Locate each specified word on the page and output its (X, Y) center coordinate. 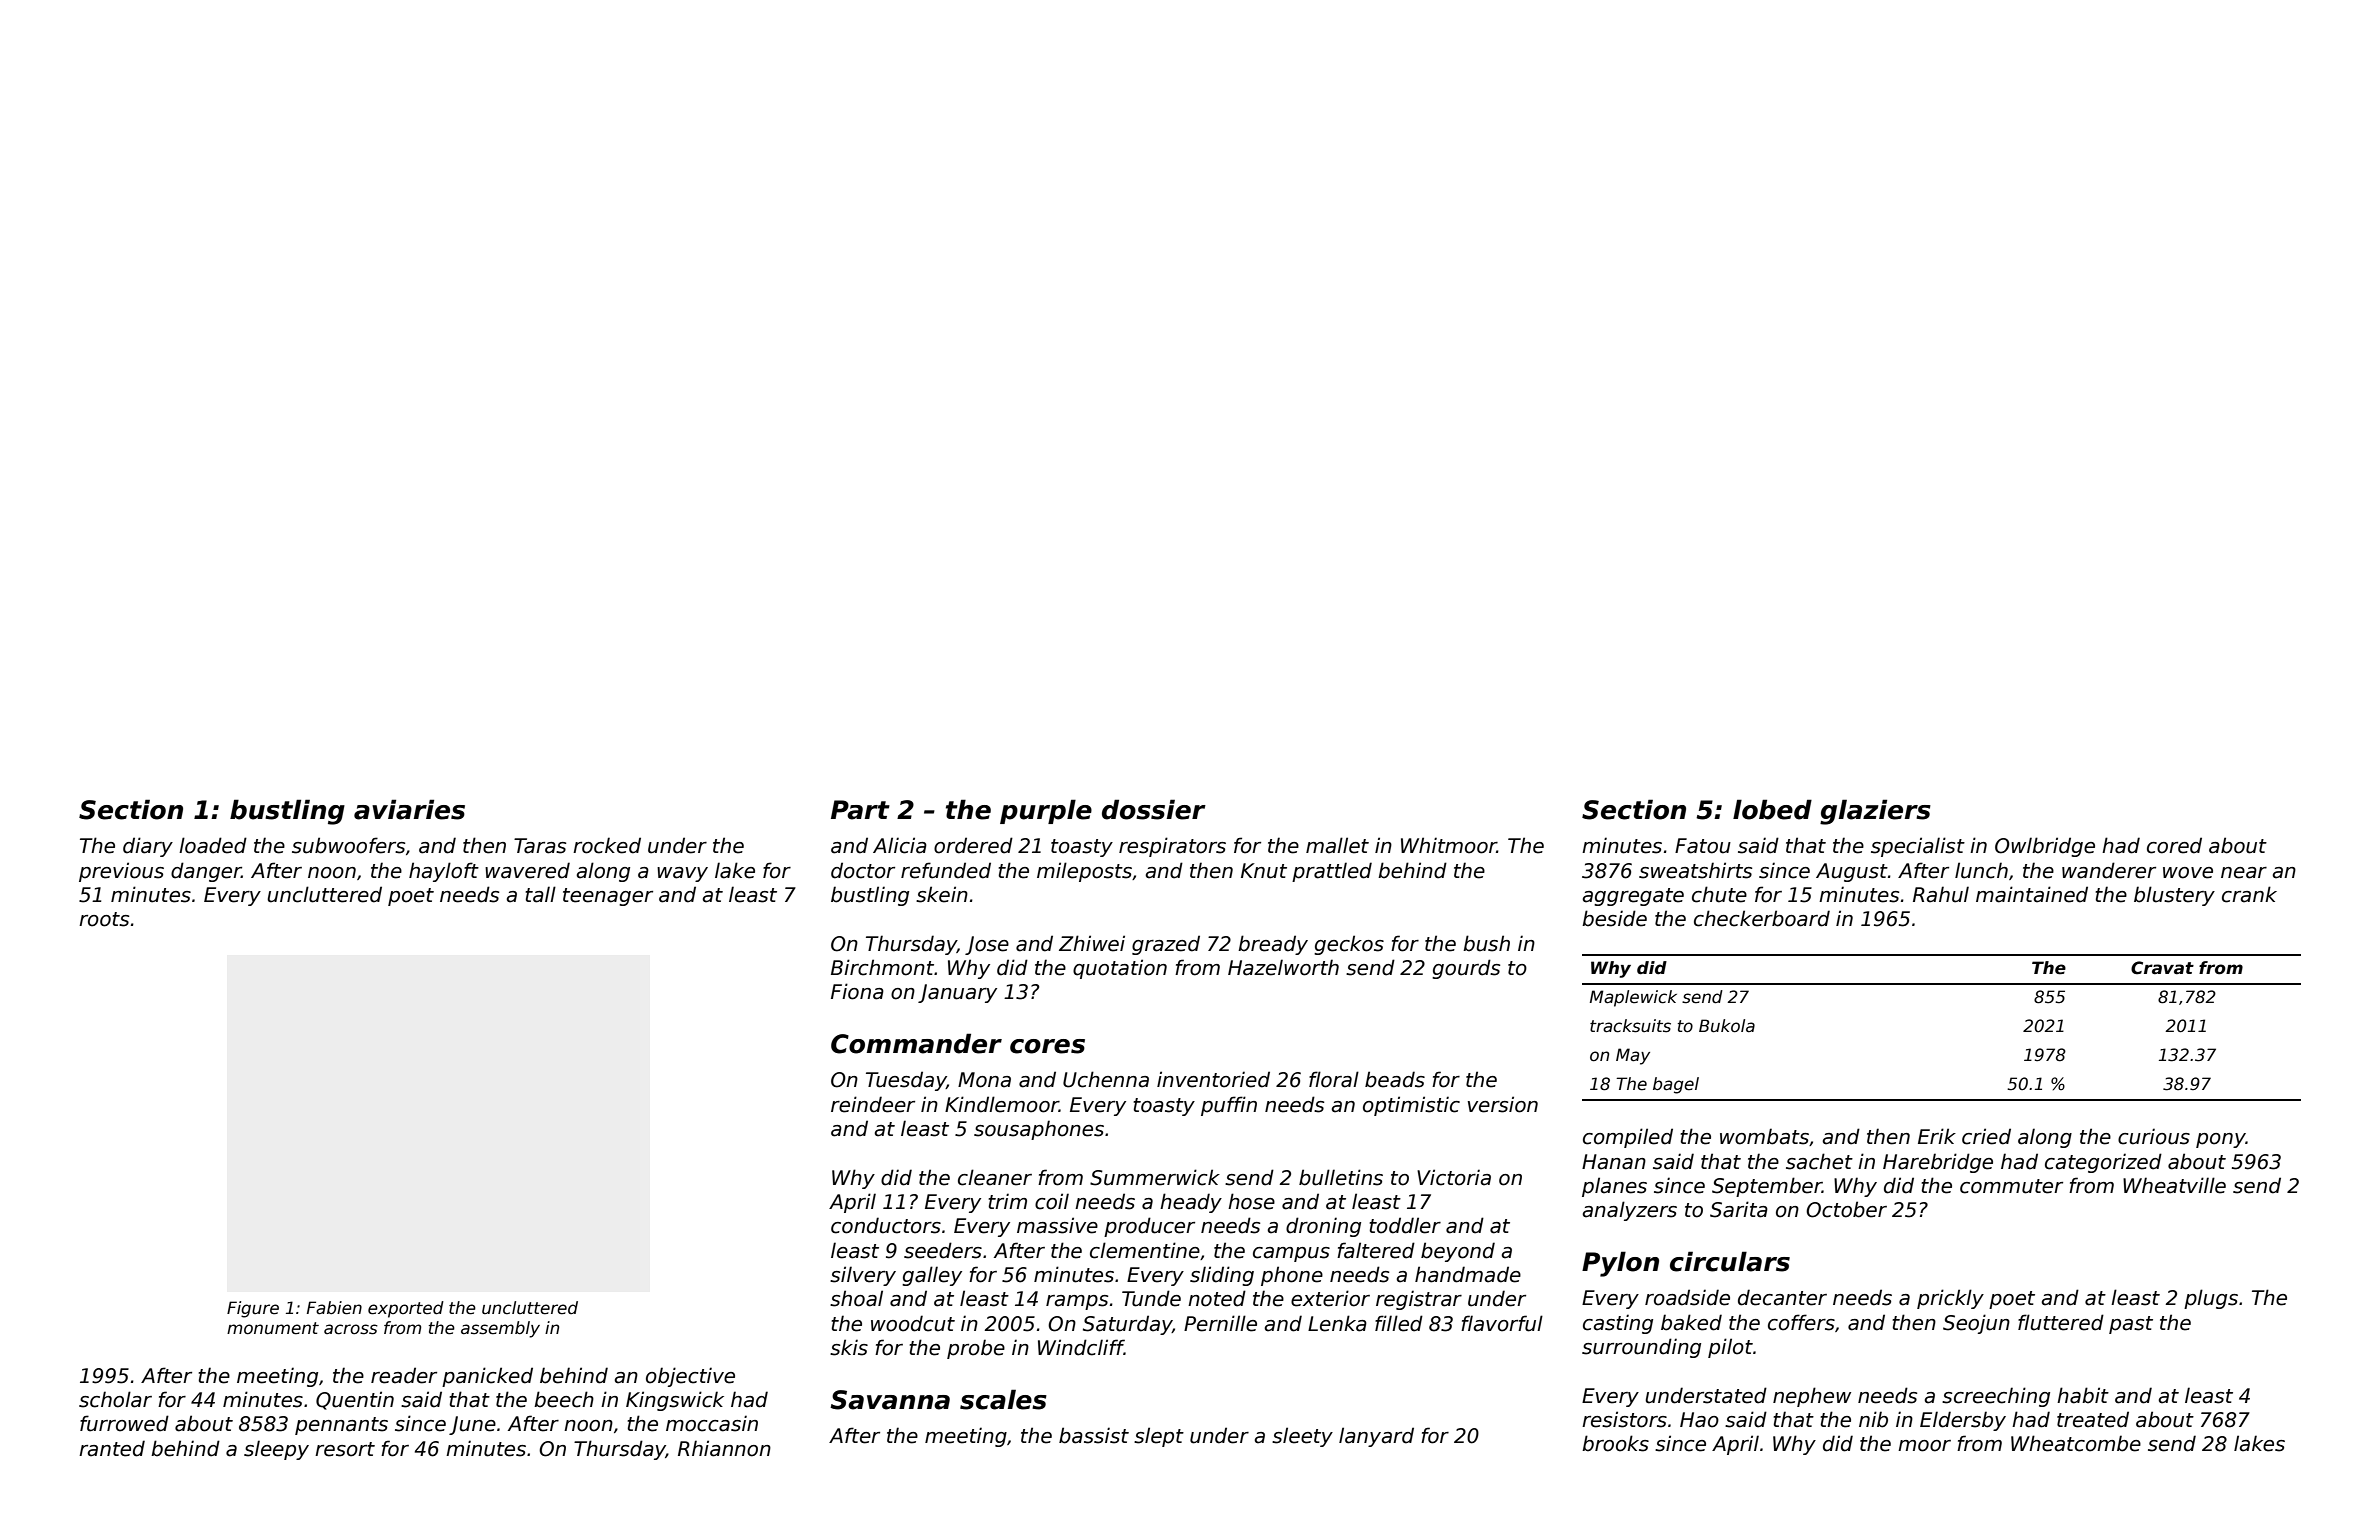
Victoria (1454, 1177)
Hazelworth (1283, 967)
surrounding (1641, 1348)
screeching (1996, 1397)
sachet (1819, 1161)
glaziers (1875, 812)
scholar (115, 1399)
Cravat (2162, 968)
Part (860, 810)
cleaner (995, 1177)
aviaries (409, 809)
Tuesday (906, 1081)
